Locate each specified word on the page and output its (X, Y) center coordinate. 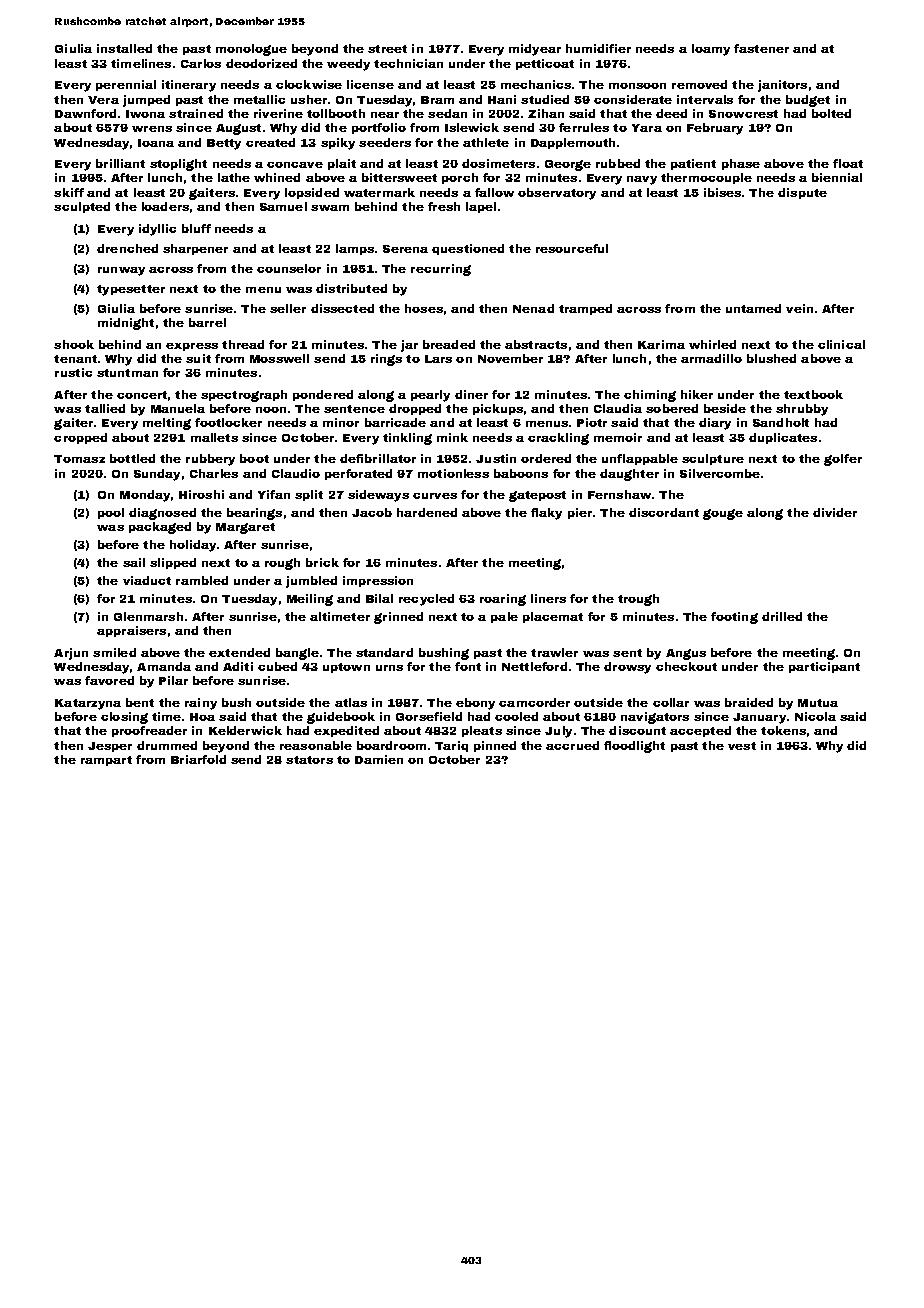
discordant (664, 512)
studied (545, 99)
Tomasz (79, 459)
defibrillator (378, 458)
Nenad (533, 308)
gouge (723, 514)
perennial (126, 85)
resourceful (572, 248)
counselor (289, 268)
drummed (167, 745)
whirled (712, 344)
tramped (585, 309)
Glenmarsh (148, 616)
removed (699, 84)
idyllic (157, 230)
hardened (427, 512)
